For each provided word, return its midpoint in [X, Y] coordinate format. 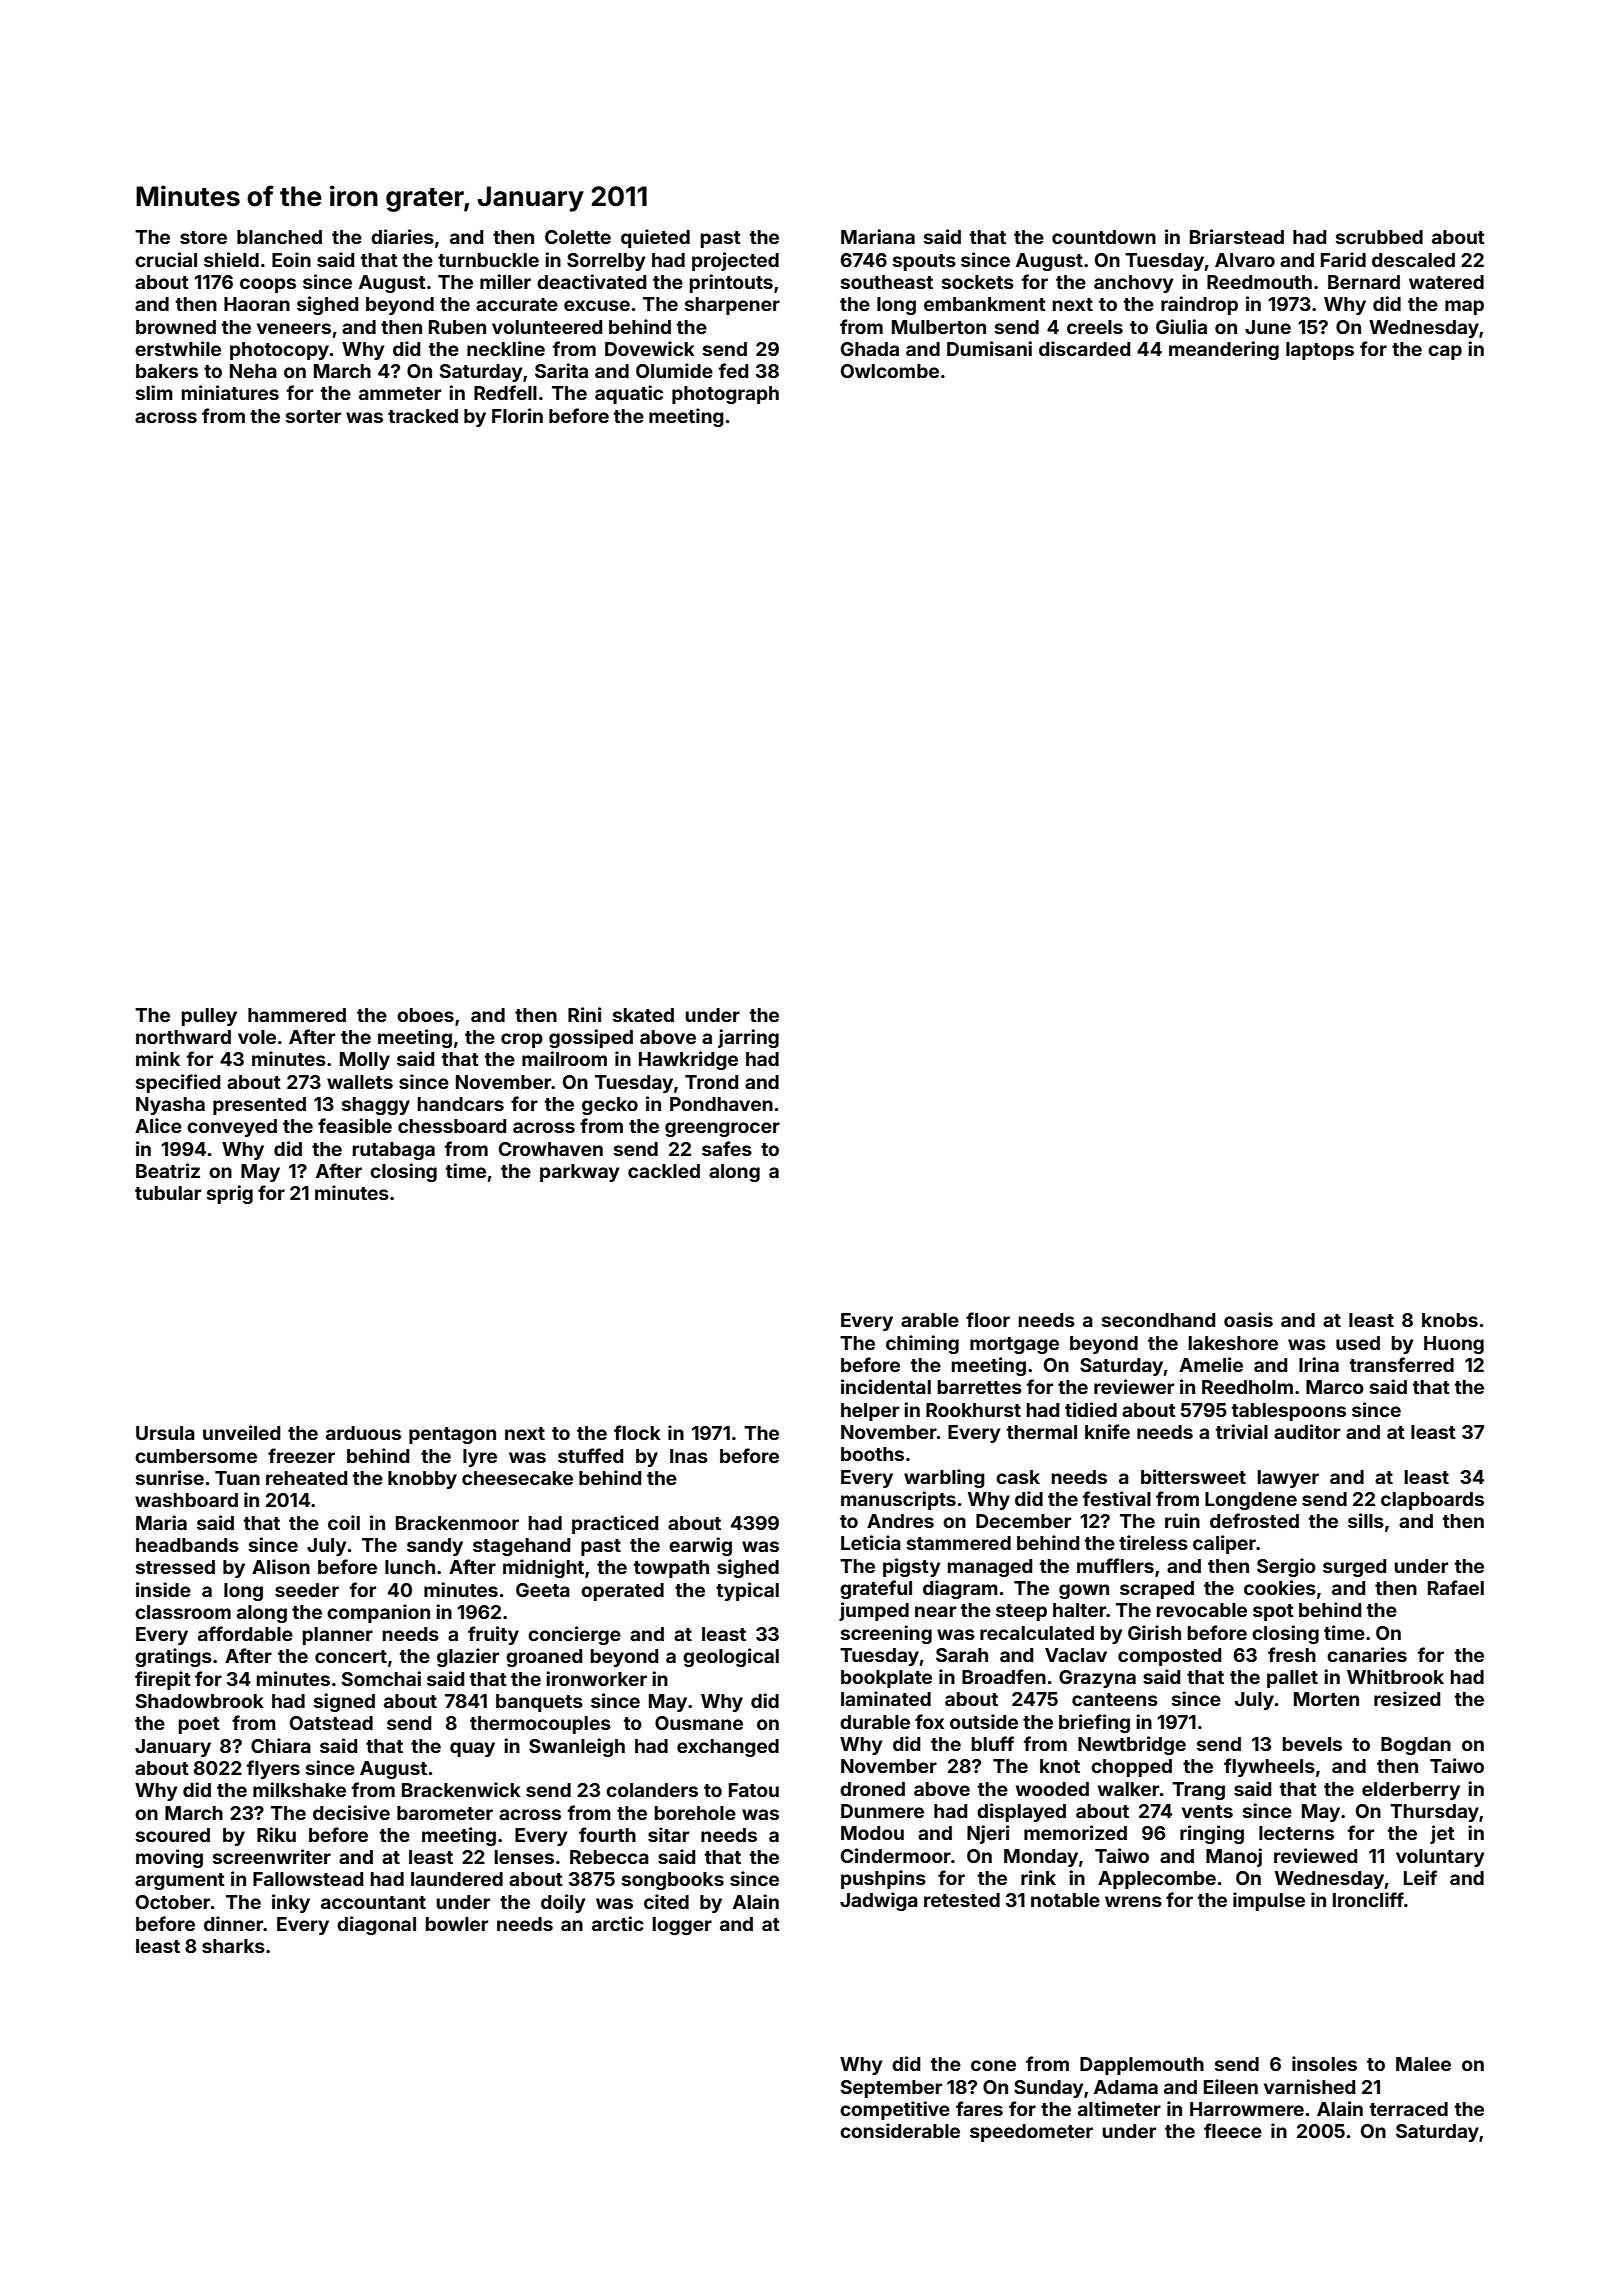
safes [727, 1148]
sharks [233, 1946]
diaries [402, 236]
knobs [1450, 1320]
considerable [900, 2130]
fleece [1233, 2130]
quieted [655, 238]
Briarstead [1237, 236]
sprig [230, 1194]
